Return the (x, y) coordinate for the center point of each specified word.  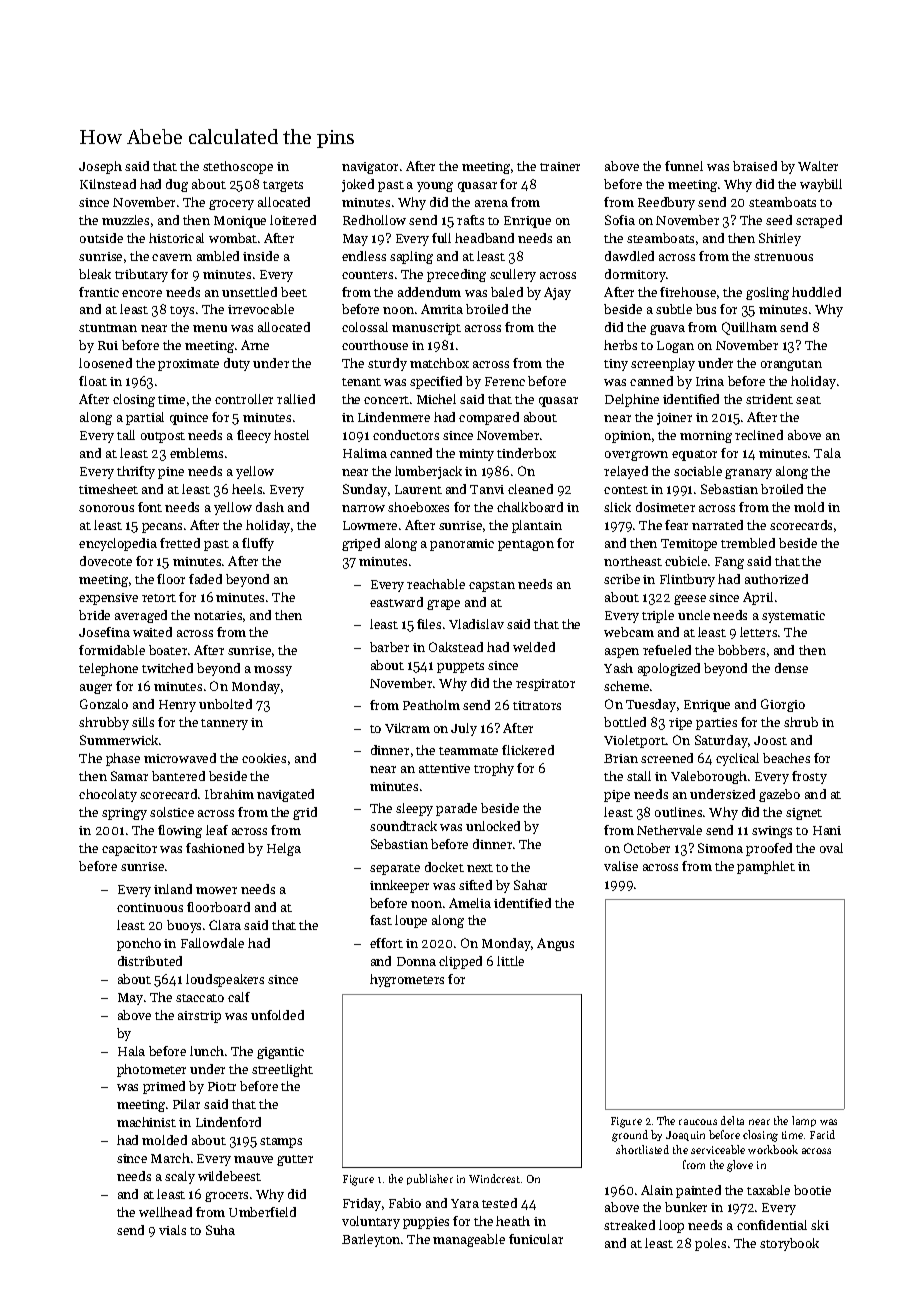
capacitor (129, 850)
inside (261, 256)
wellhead (165, 1212)
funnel (684, 166)
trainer (560, 166)
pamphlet (766, 867)
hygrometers (407, 980)
